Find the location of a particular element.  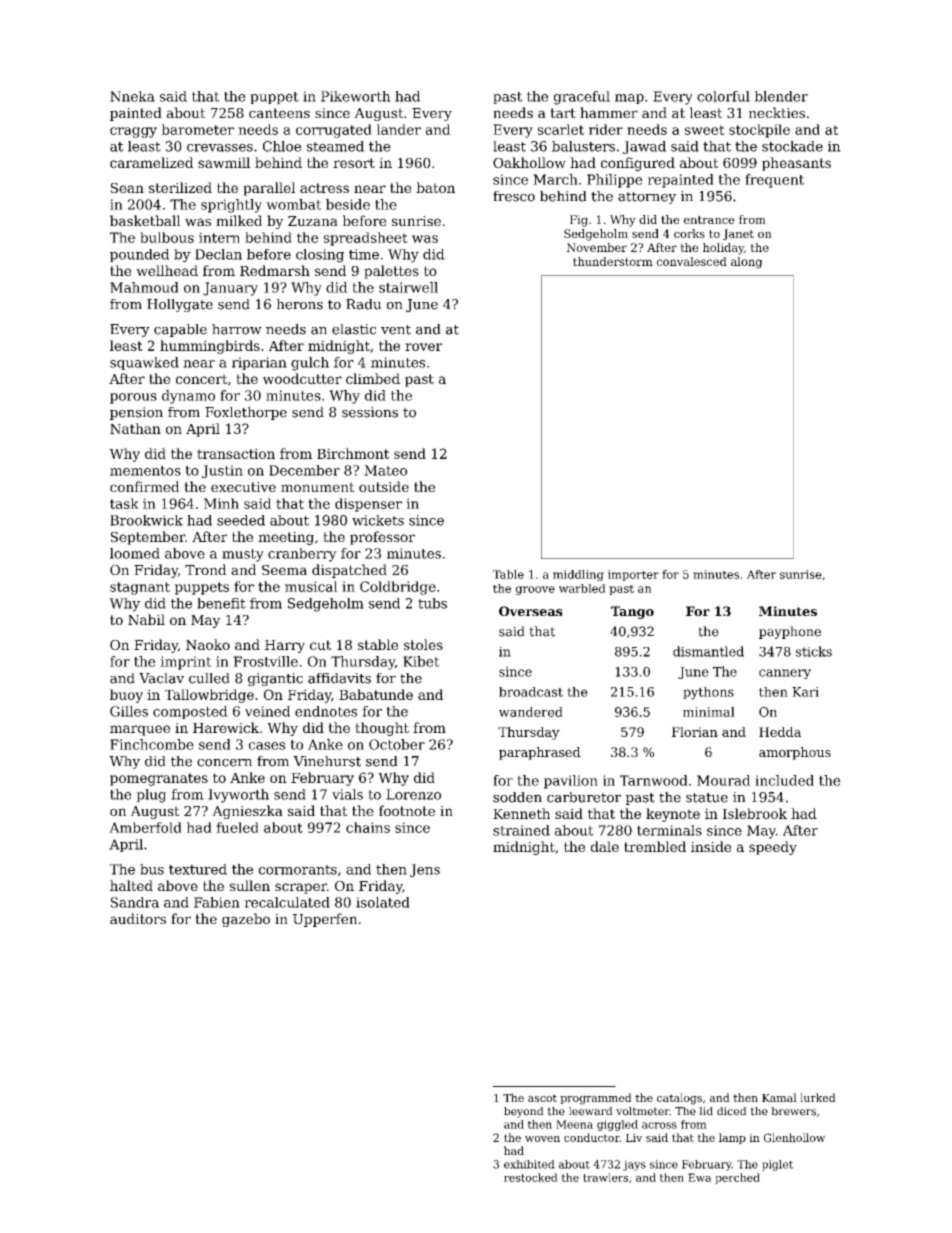

tubs is located at coordinates (432, 603).
